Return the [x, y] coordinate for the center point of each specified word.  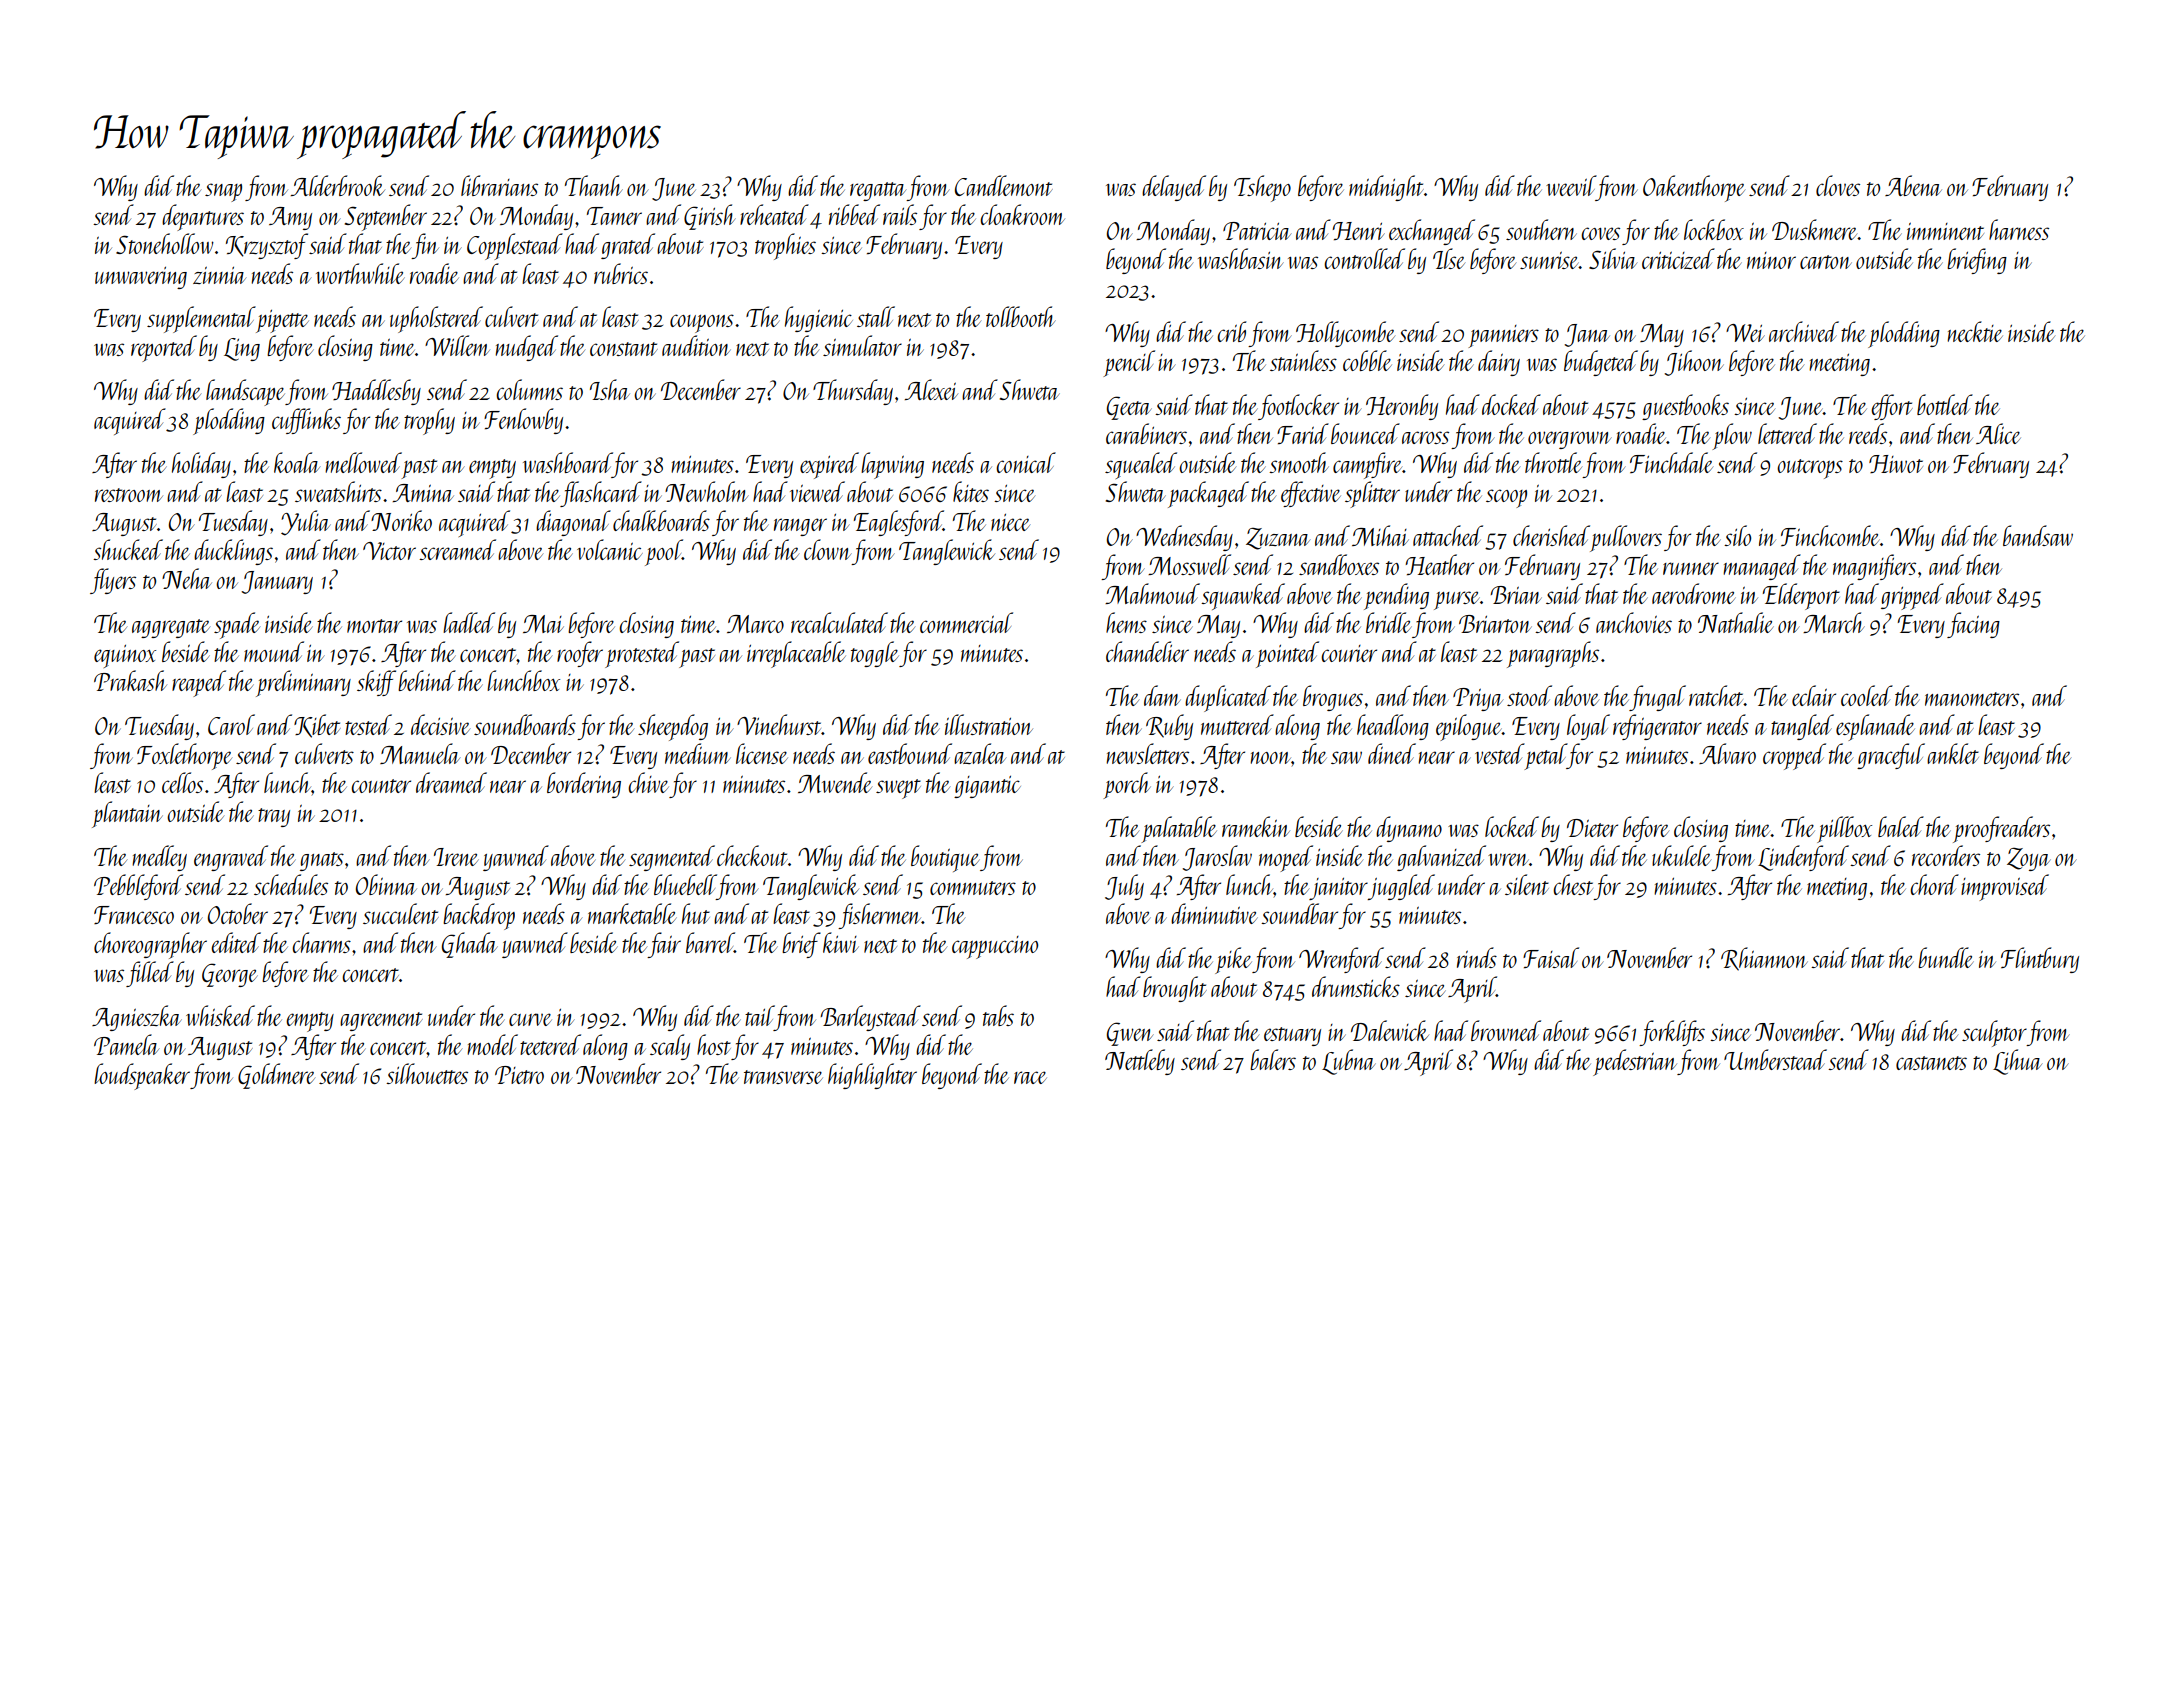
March [1834, 622]
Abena [1913, 185]
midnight [1386, 188]
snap [223, 192]
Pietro [519, 1075]
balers [1273, 1059]
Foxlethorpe [184, 756]
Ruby [1169, 727]
